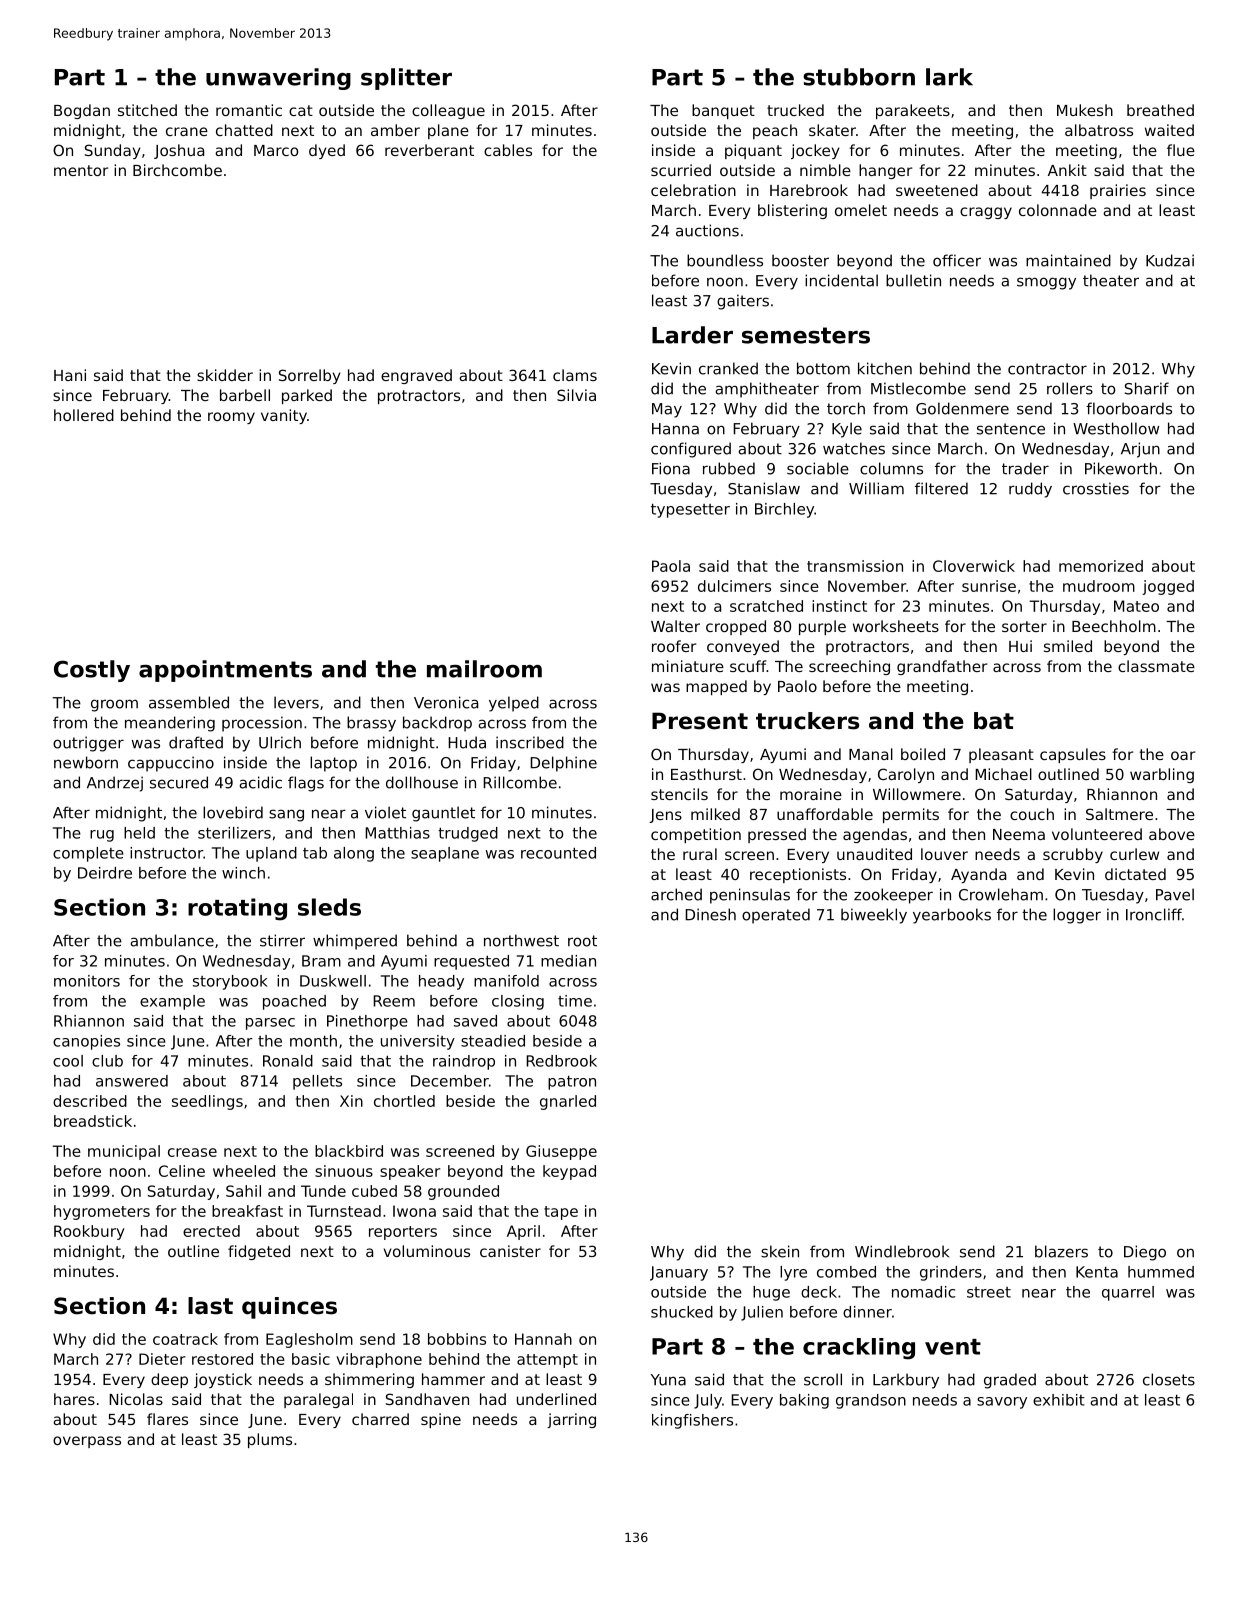 This document has width=1248, height=1615. What do you see at coordinates (1170, 260) in the document?
I see `Kudzai` at bounding box center [1170, 260].
